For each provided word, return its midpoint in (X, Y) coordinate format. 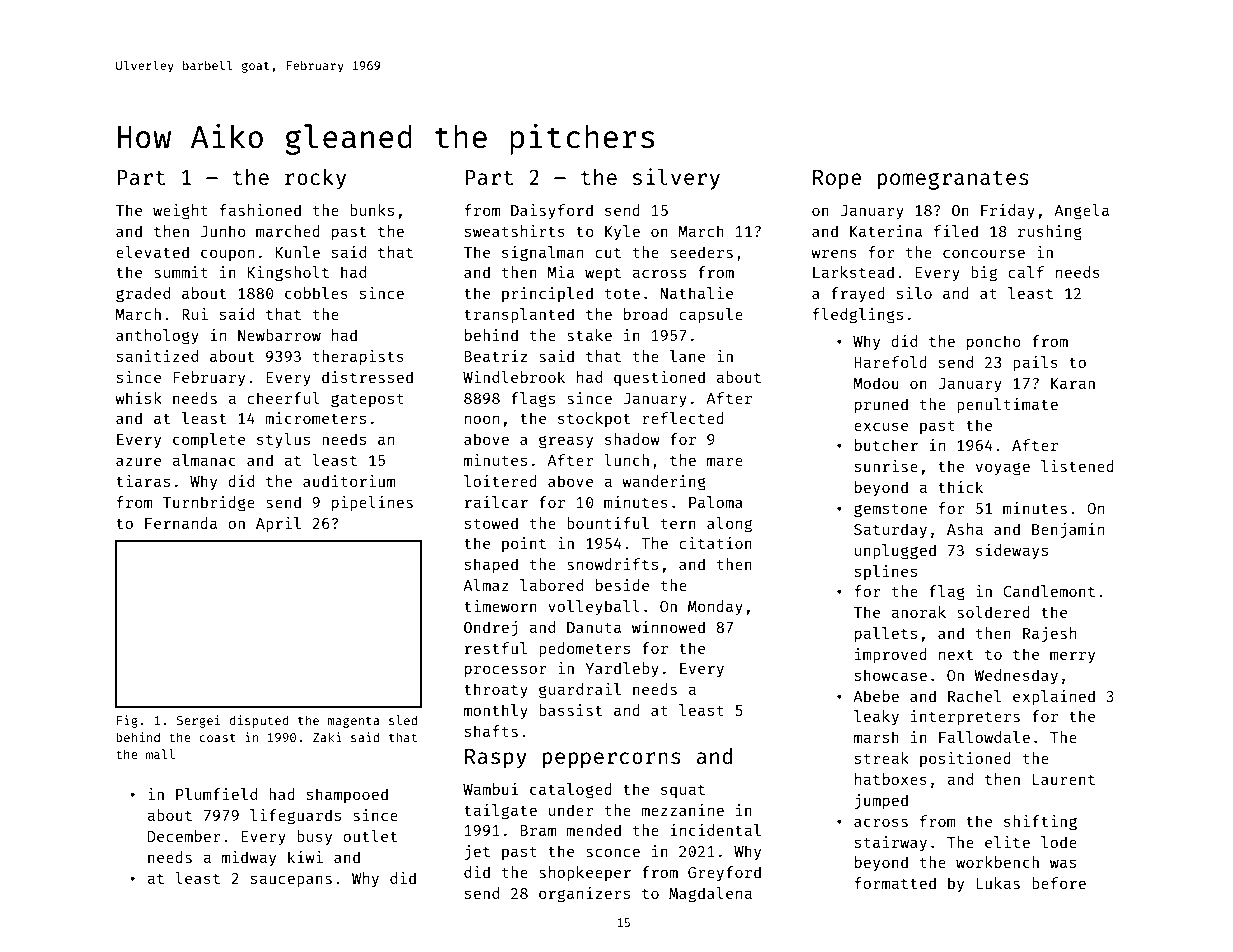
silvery (676, 179)
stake (589, 335)
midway (249, 858)
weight (180, 212)
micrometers (315, 418)
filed (956, 231)
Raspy (496, 759)
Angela (1081, 212)
